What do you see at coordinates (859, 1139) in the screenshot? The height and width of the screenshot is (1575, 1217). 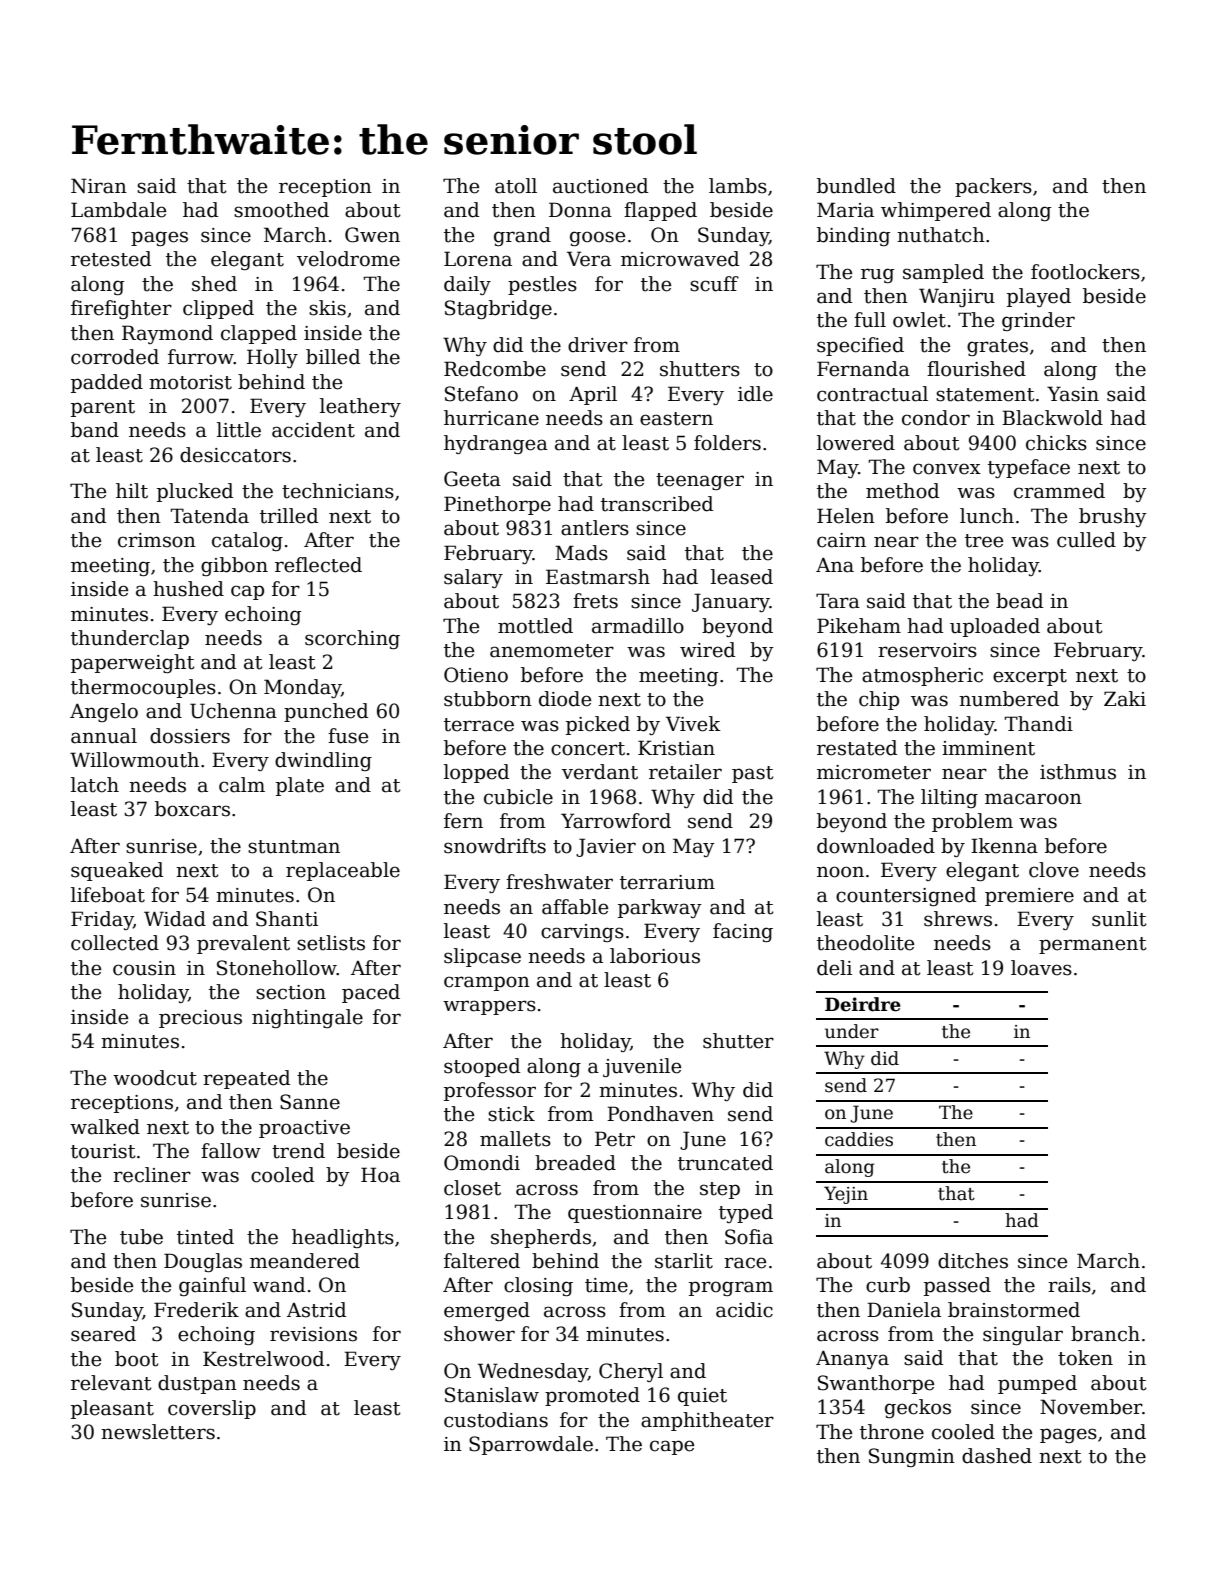 I see `caddies` at bounding box center [859, 1139].
